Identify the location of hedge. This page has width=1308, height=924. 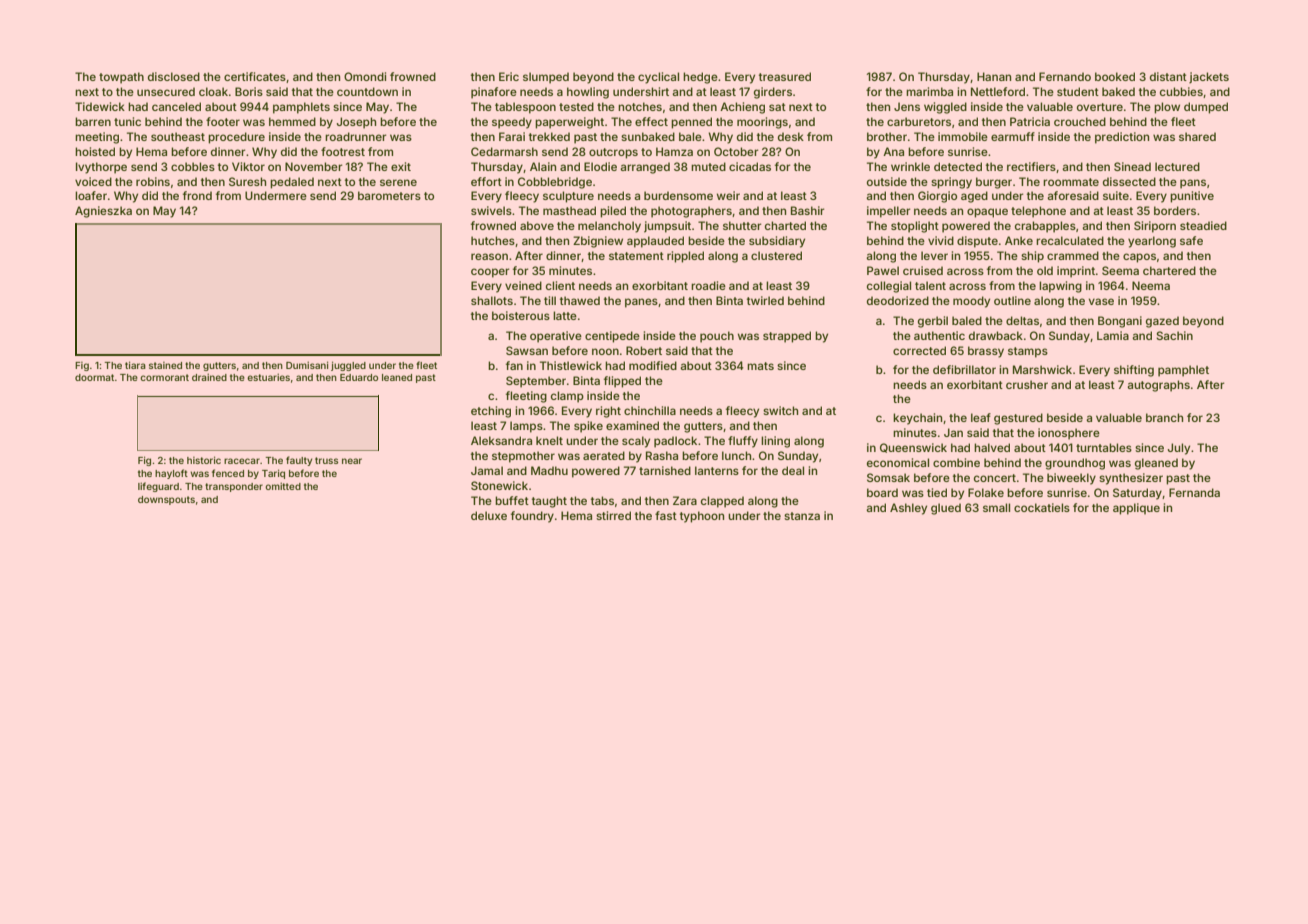
(700, 78).
